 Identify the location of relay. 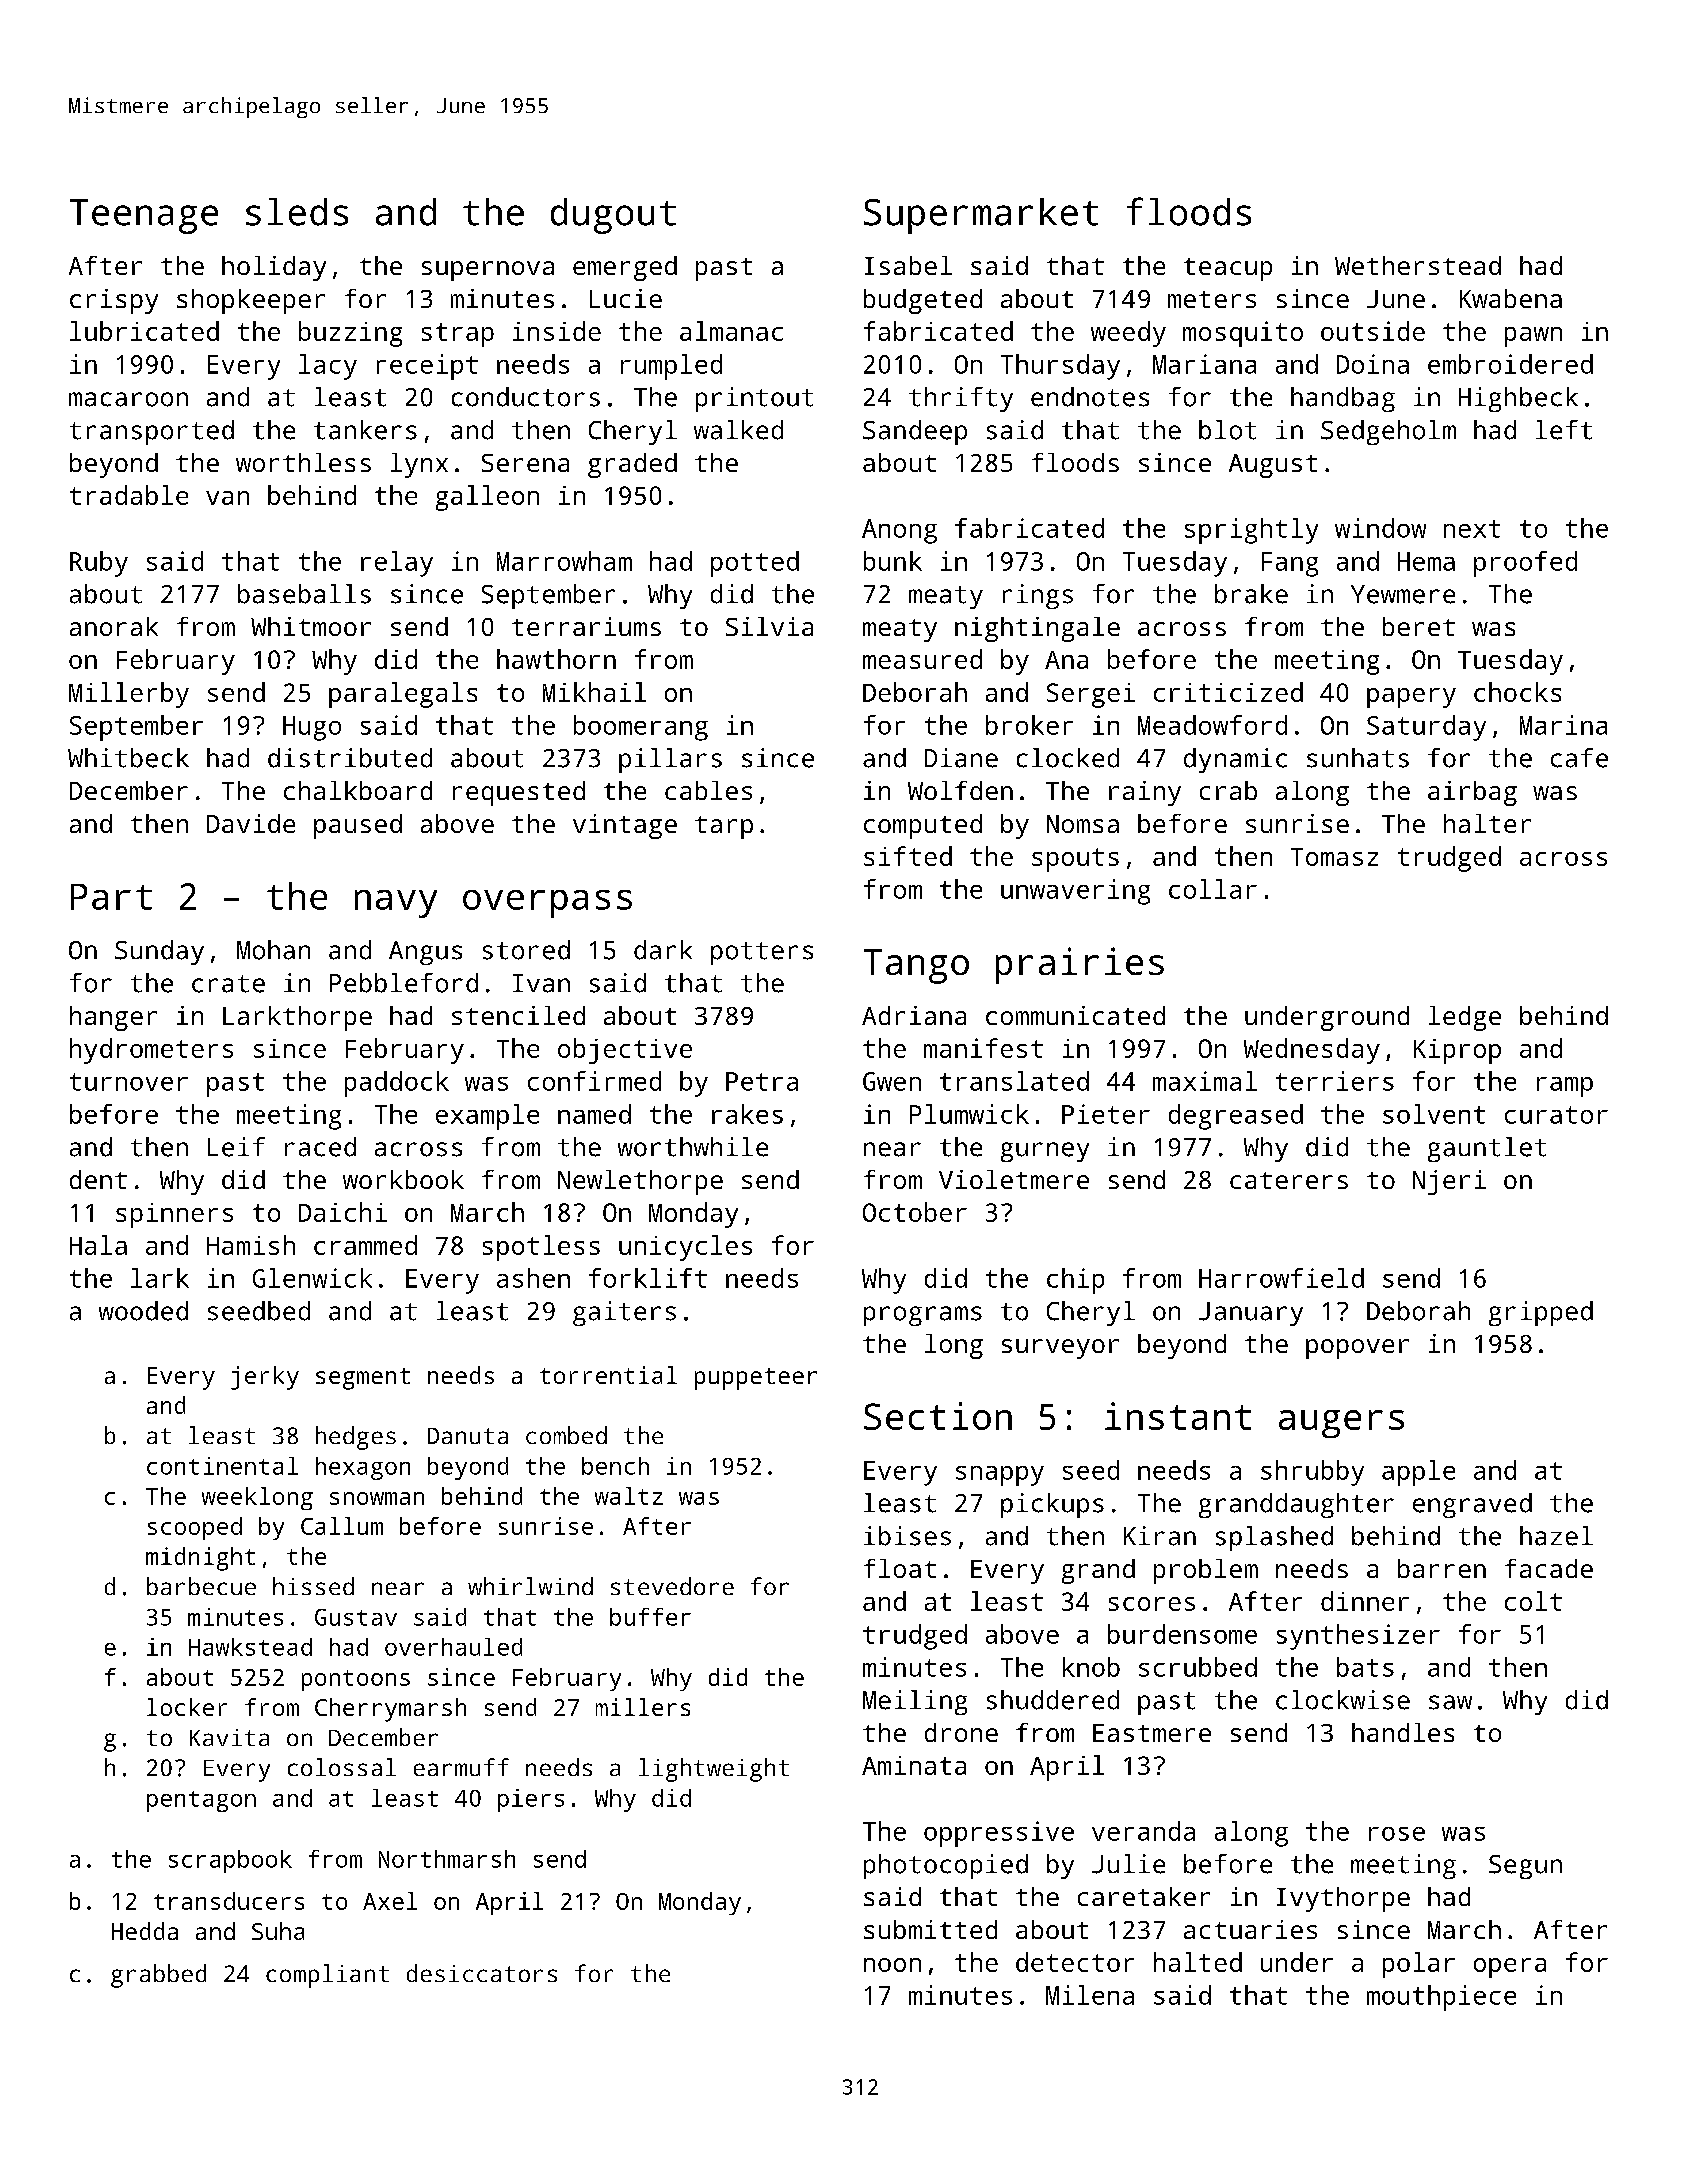
(397, 564).
